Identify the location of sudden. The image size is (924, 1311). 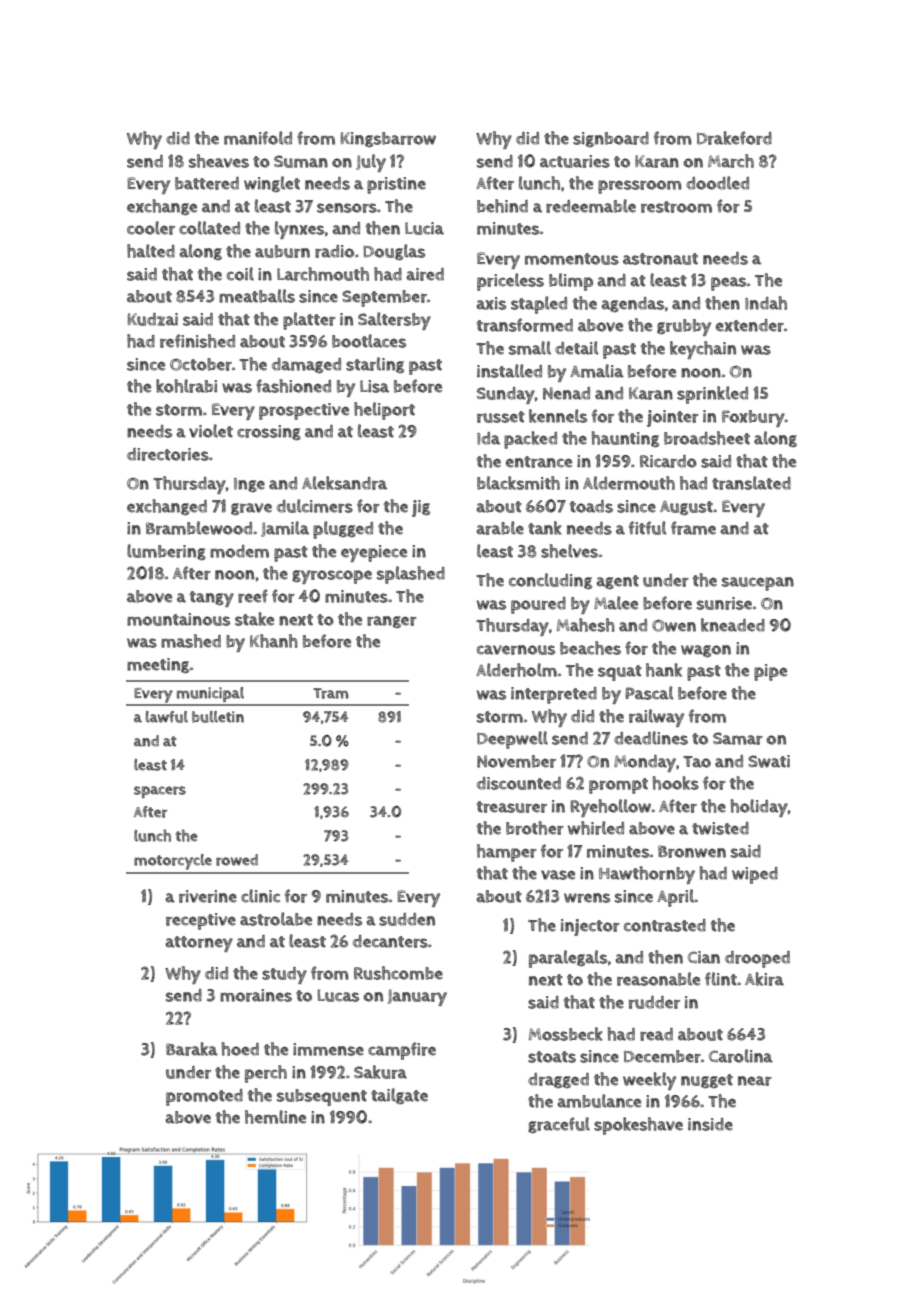
(407, 919).
